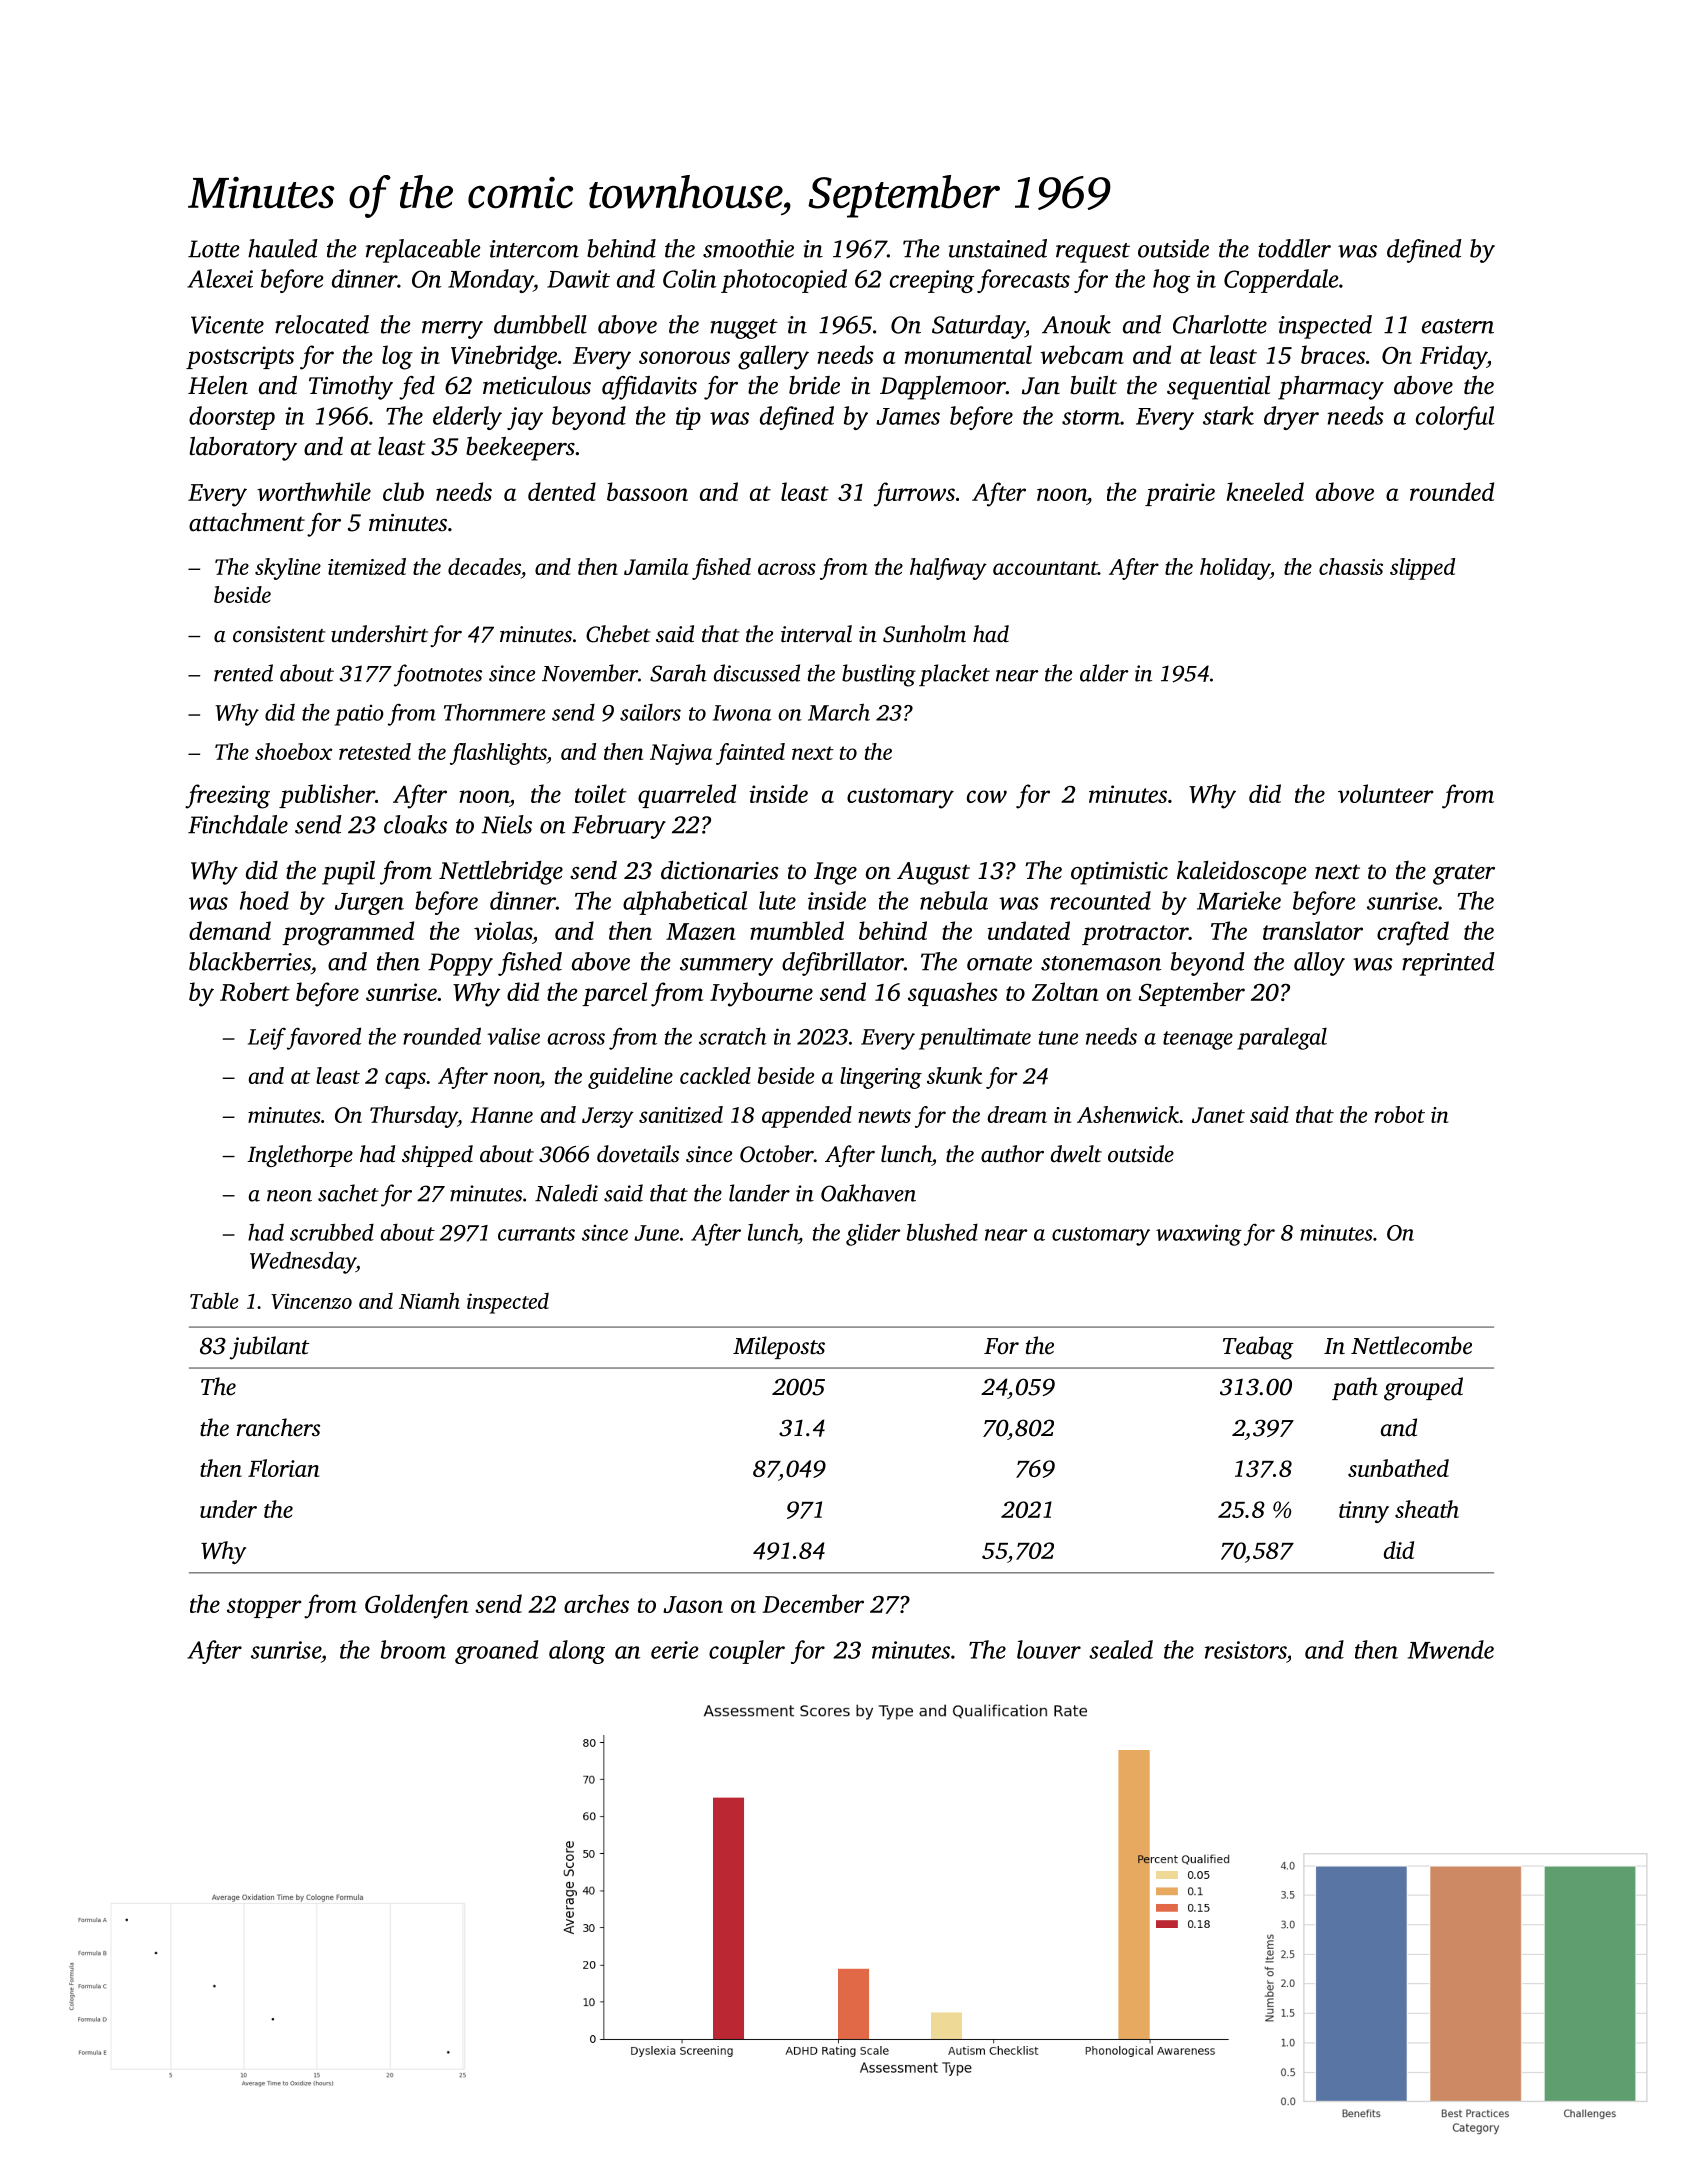  I want to click on ranchers, so click(278, 1427).
